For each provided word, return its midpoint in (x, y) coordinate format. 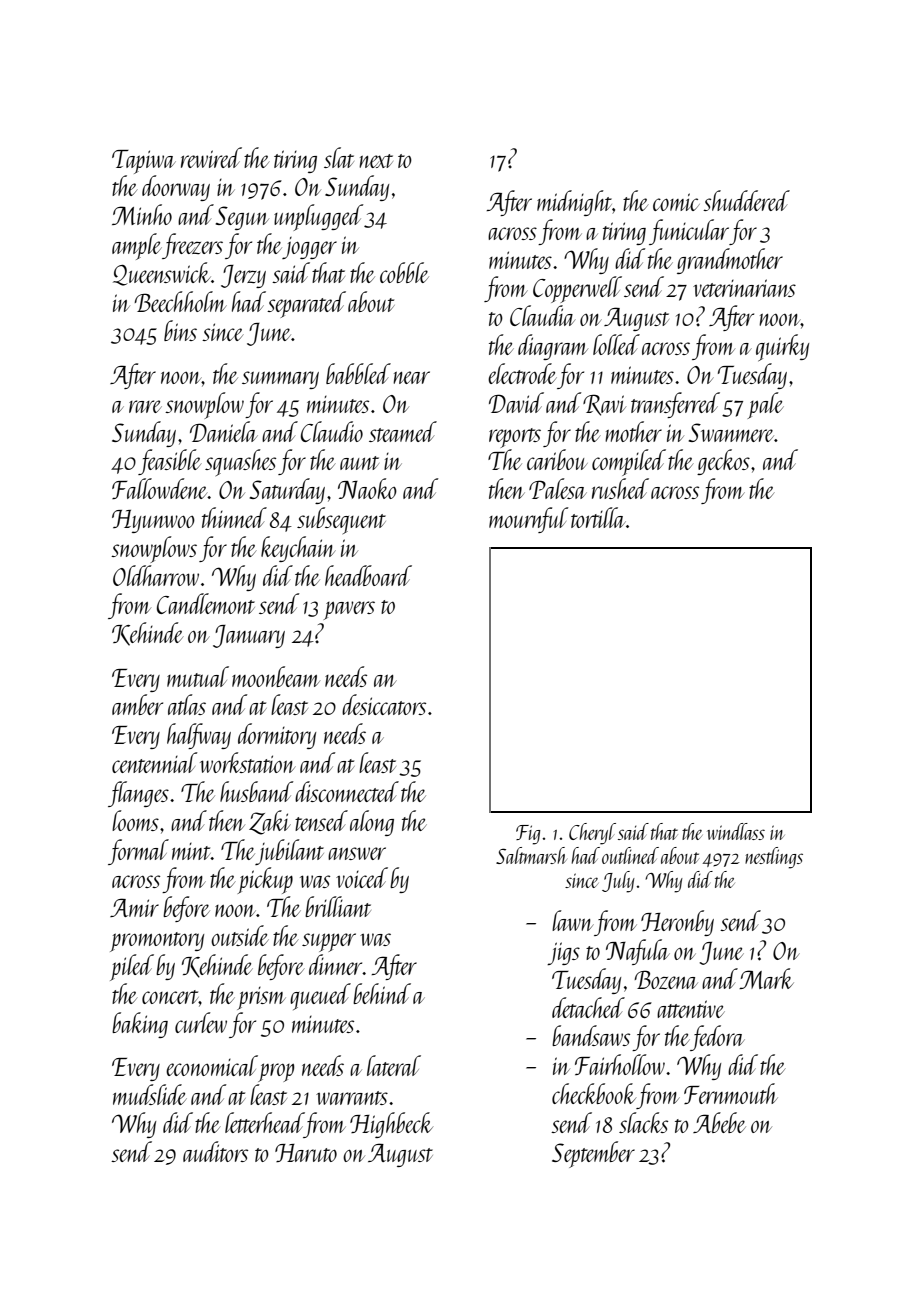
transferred (675, 405)
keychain (298, 549)
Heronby (677, 923)
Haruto (306, 1153)
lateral (394, 1065)
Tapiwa (144, 162)
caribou (557, 459)
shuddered (746, 200)
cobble (404, 272)
